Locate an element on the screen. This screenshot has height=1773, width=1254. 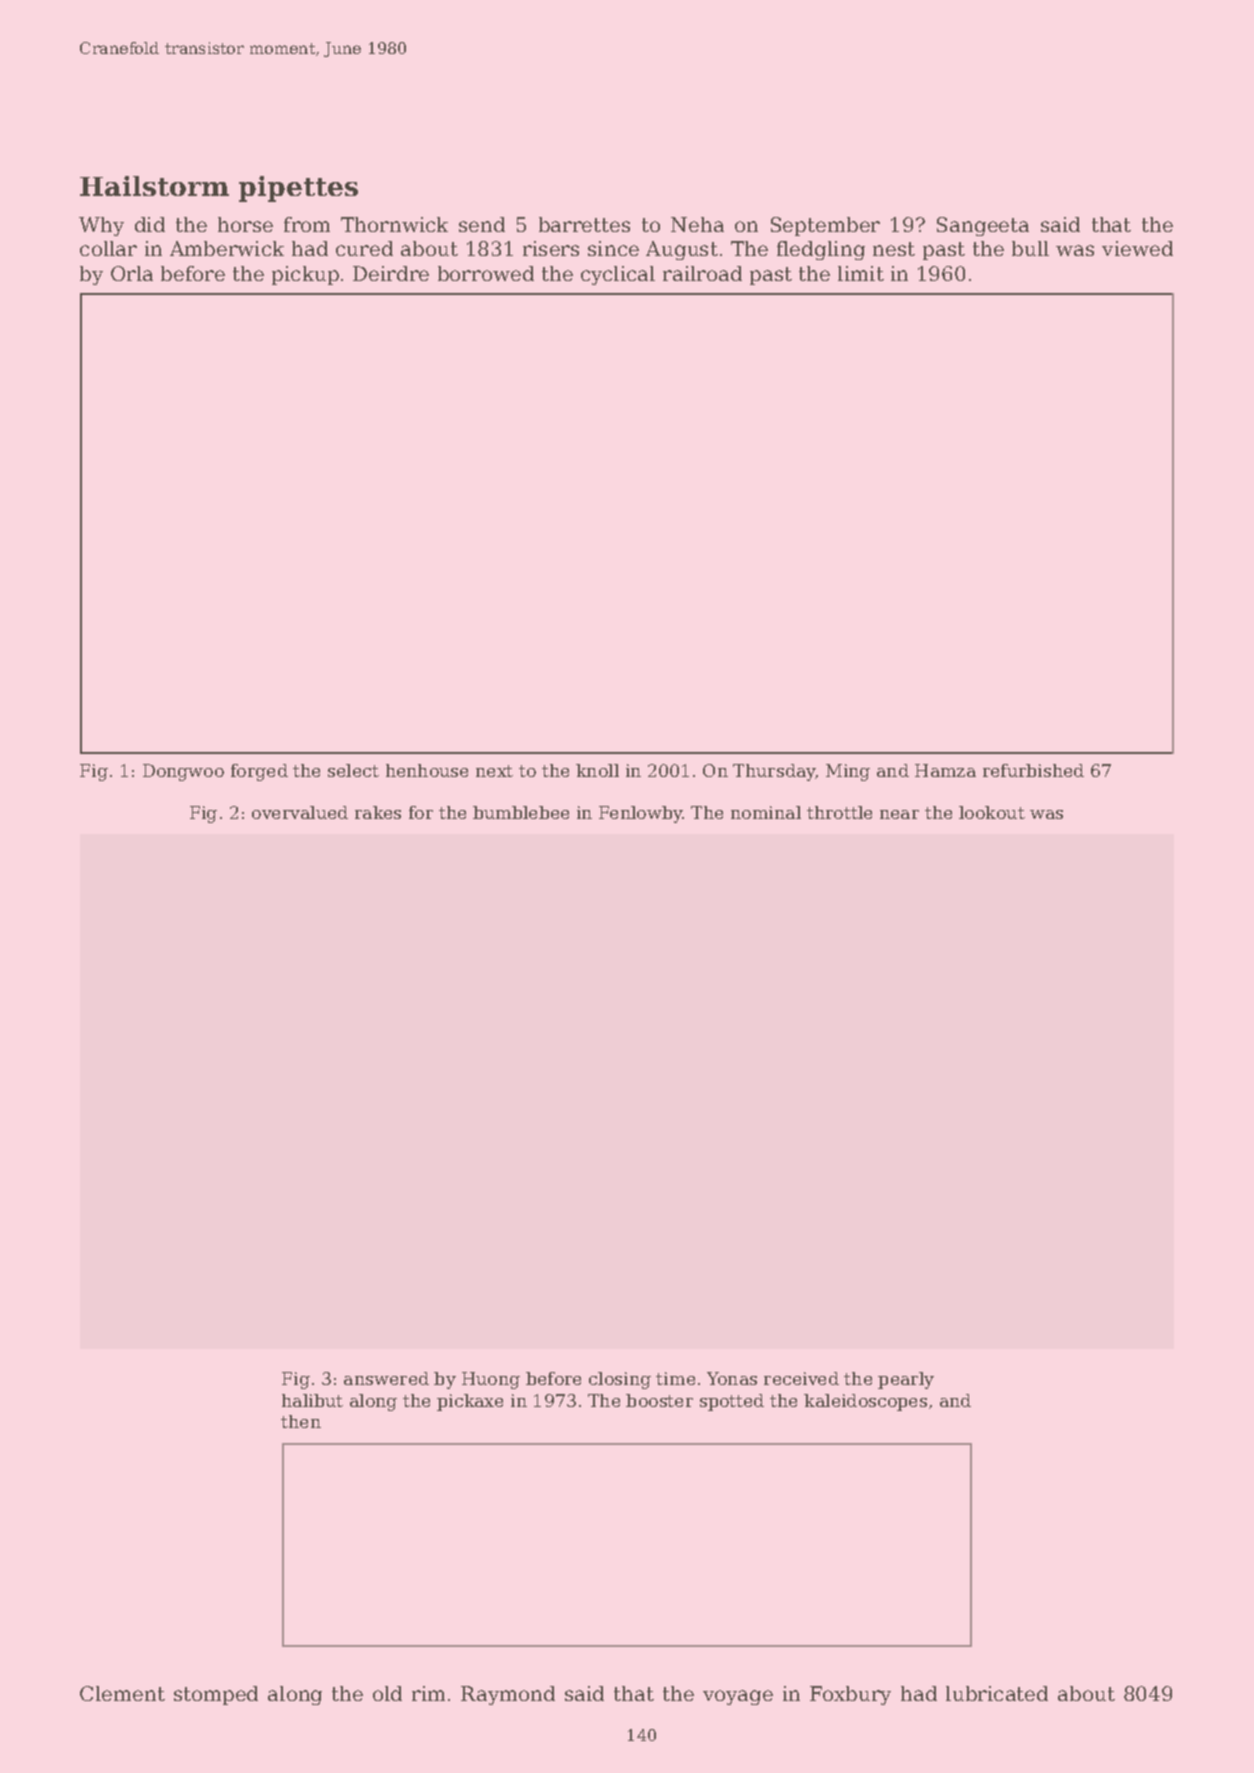
Dongwoo is located at coordinates (183, 772).
